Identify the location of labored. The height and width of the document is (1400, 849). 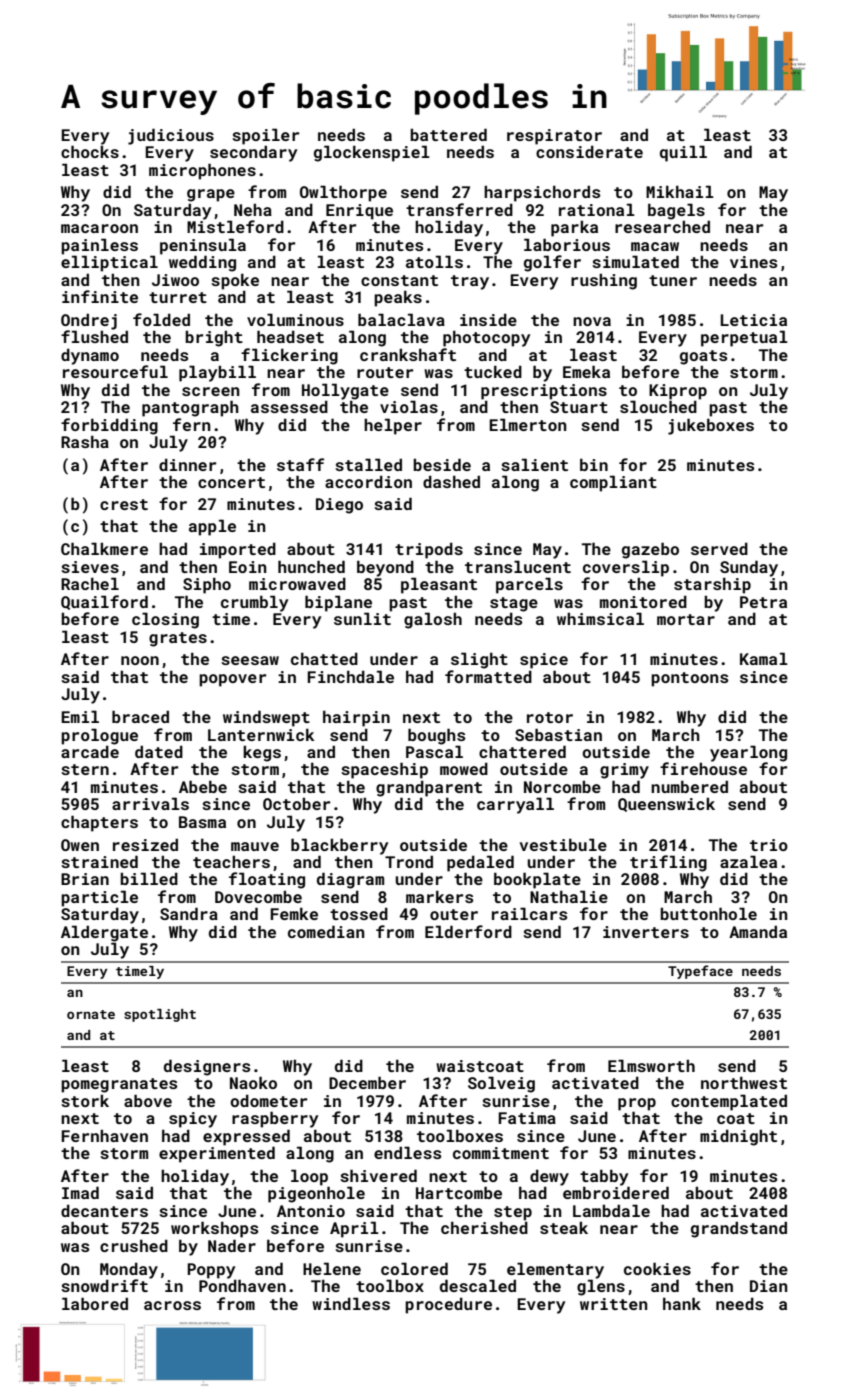
(95, 1303).
